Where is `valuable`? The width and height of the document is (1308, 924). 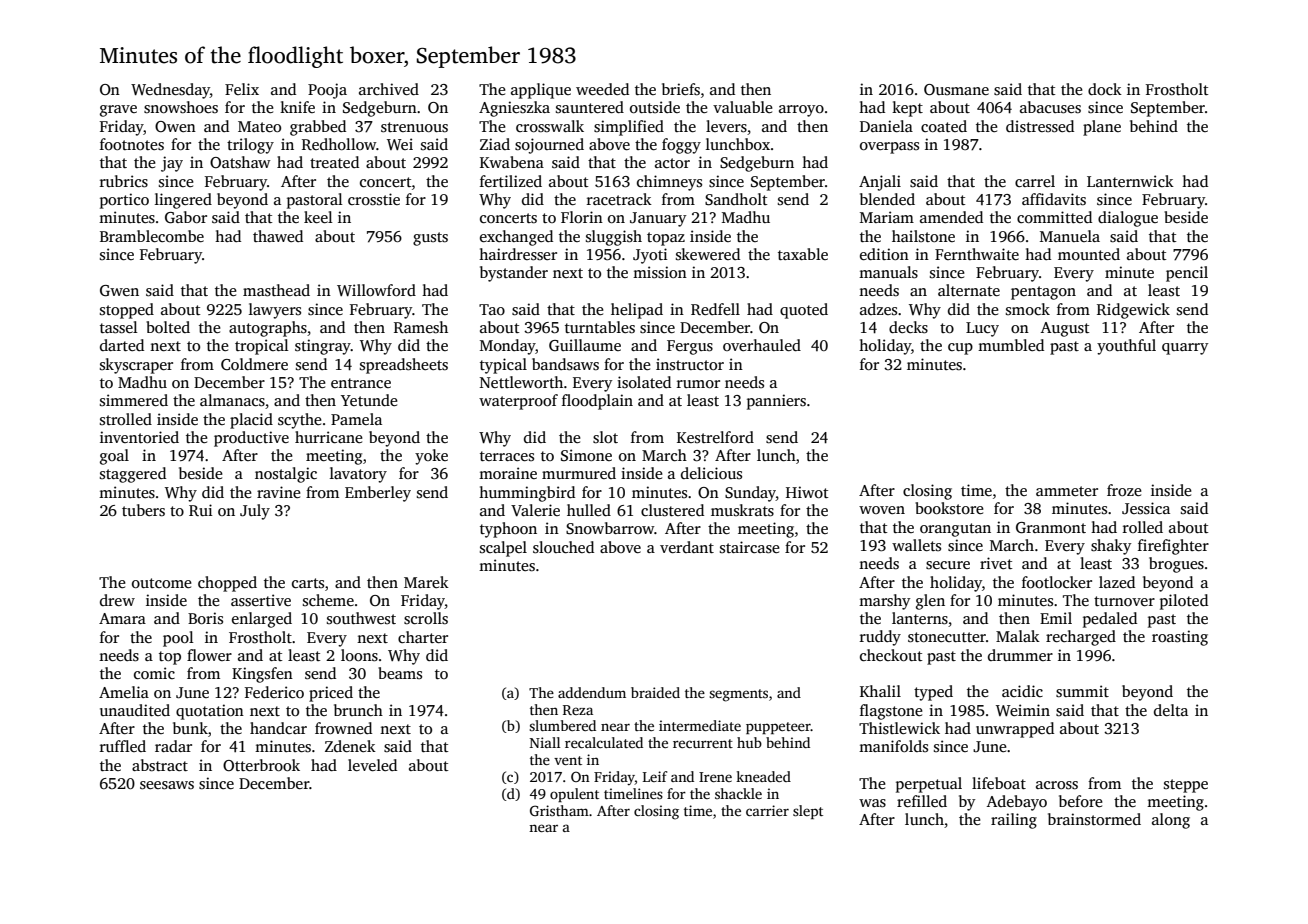 valuable is located at coordinates (743, 107).
